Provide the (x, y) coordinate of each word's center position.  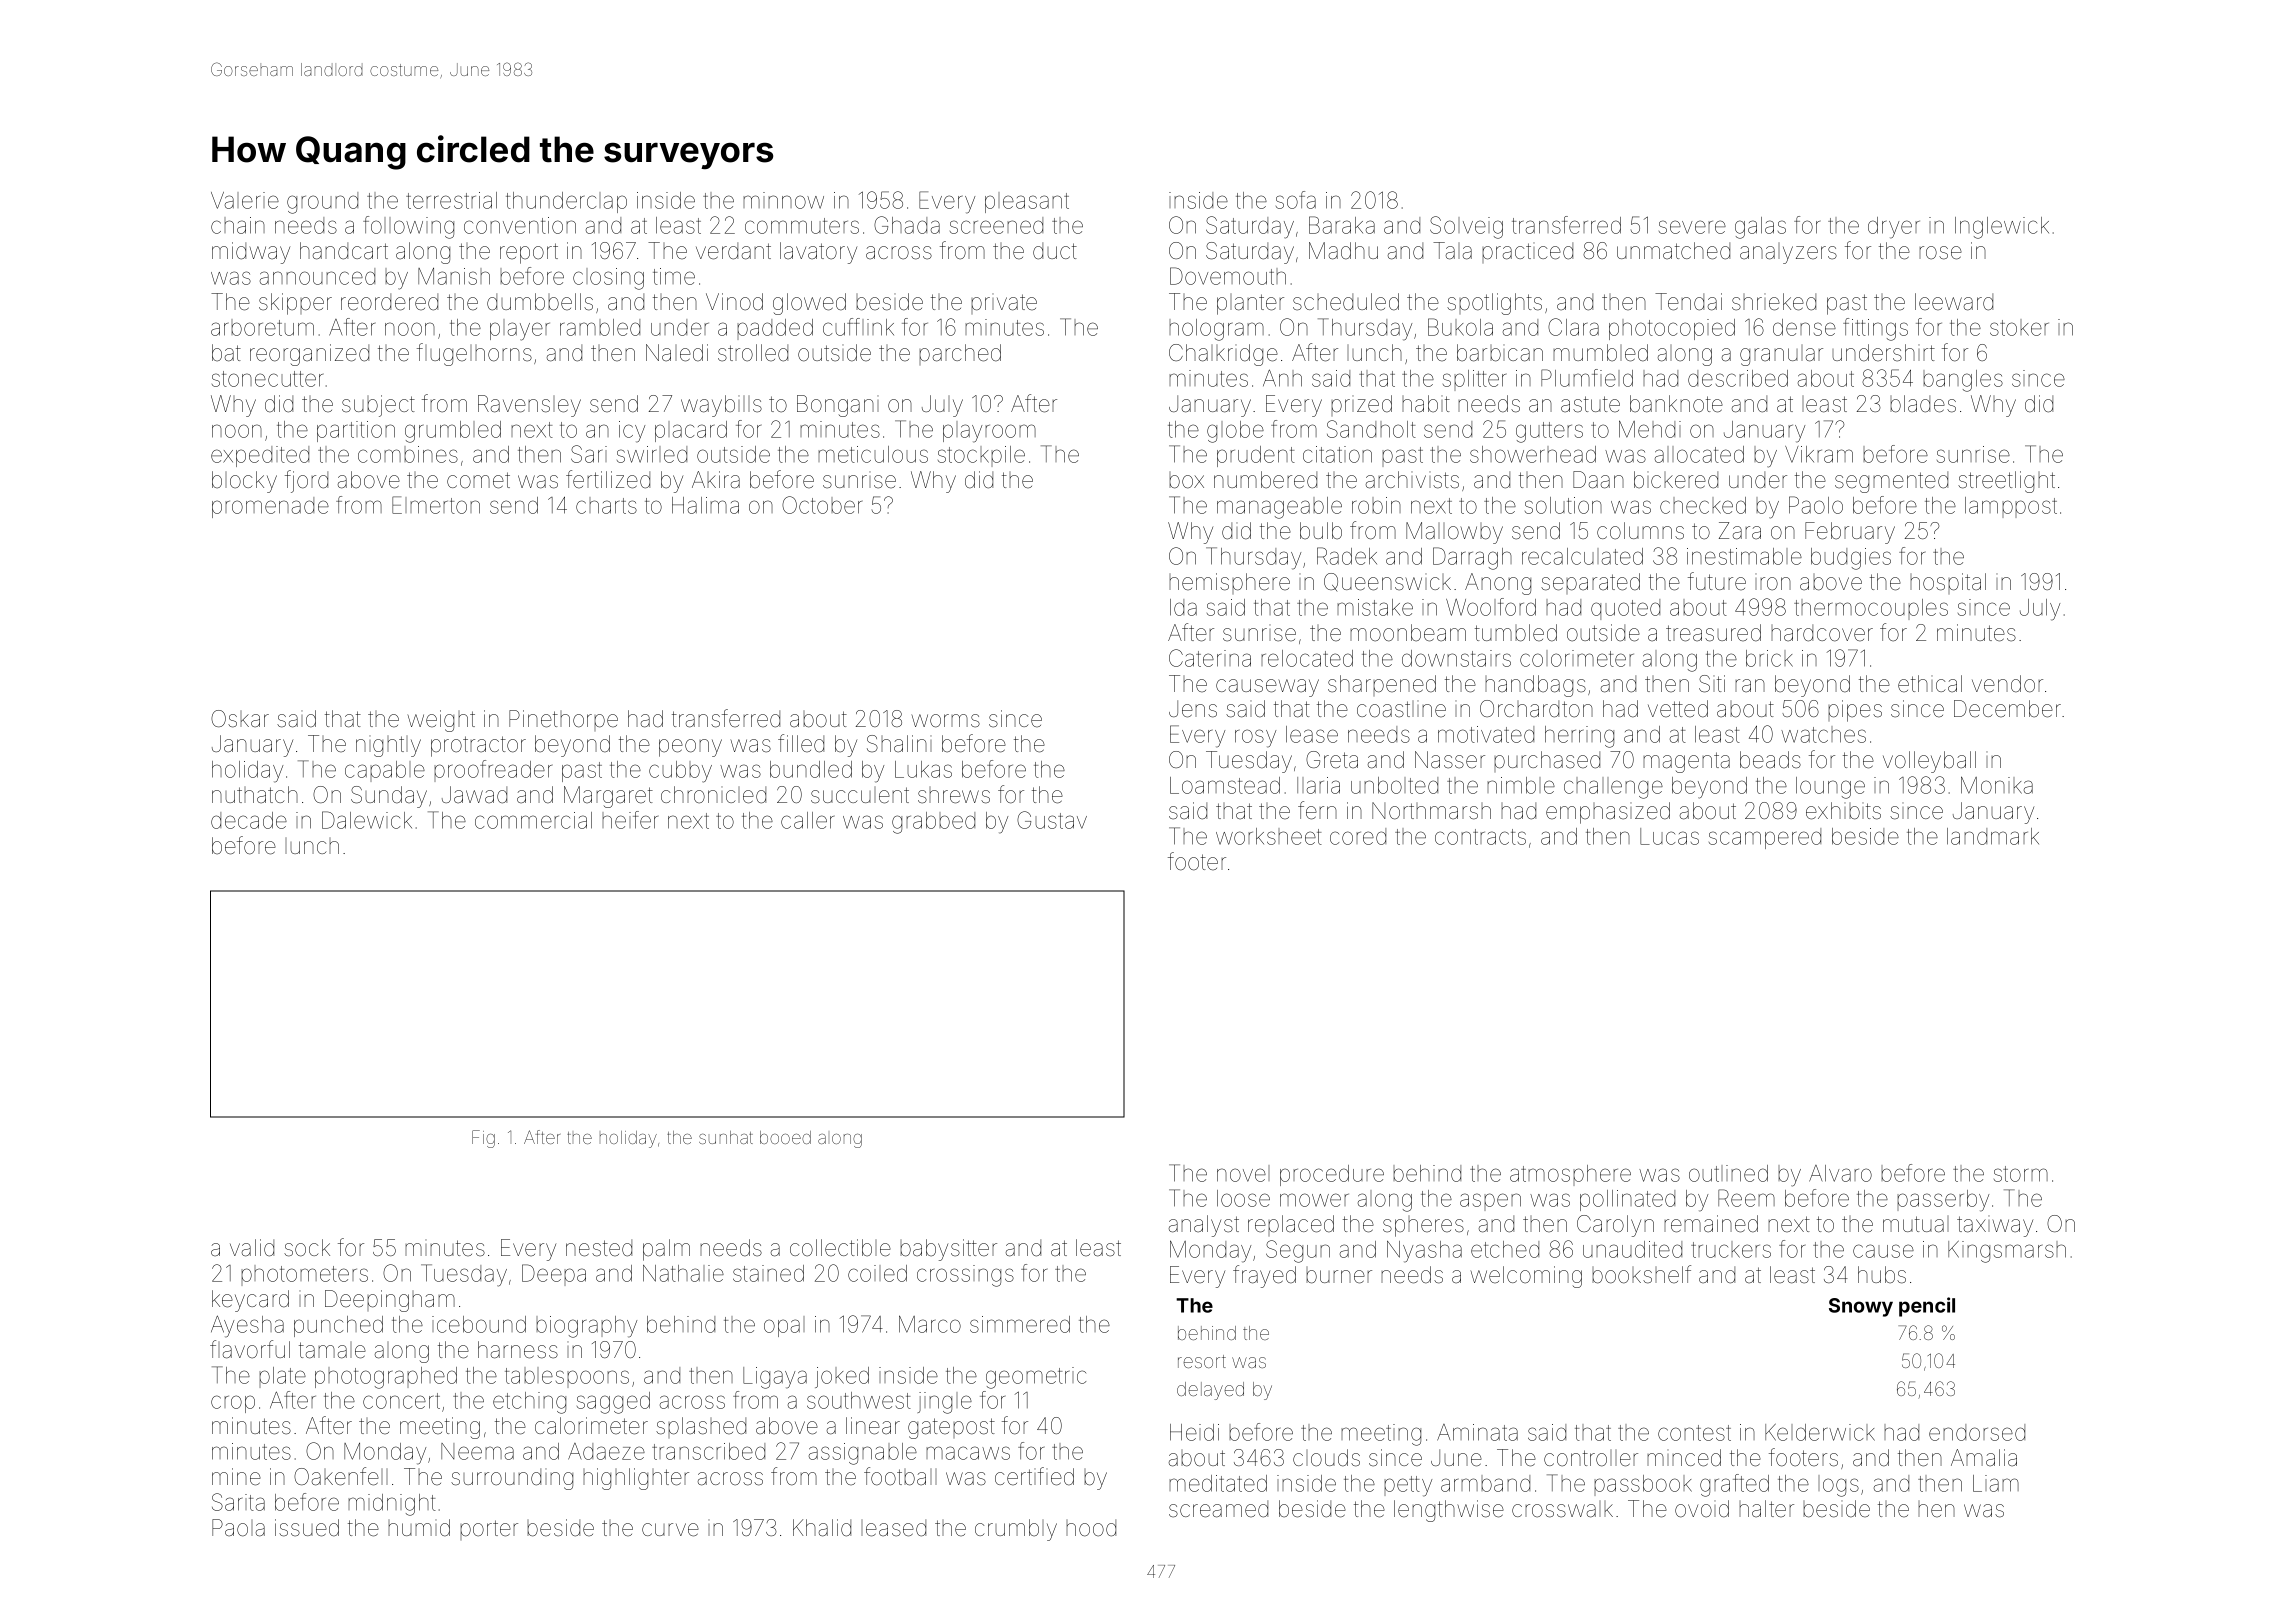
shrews (954, 795)
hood (1091, 1528)
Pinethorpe (563, 720)
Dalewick (367, 820)
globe (1235, 432)
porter (489, 1530)
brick (1769, 658)
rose (1940, 253)
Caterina (1210, 658)
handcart (344, 251)
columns (1640, 531)
